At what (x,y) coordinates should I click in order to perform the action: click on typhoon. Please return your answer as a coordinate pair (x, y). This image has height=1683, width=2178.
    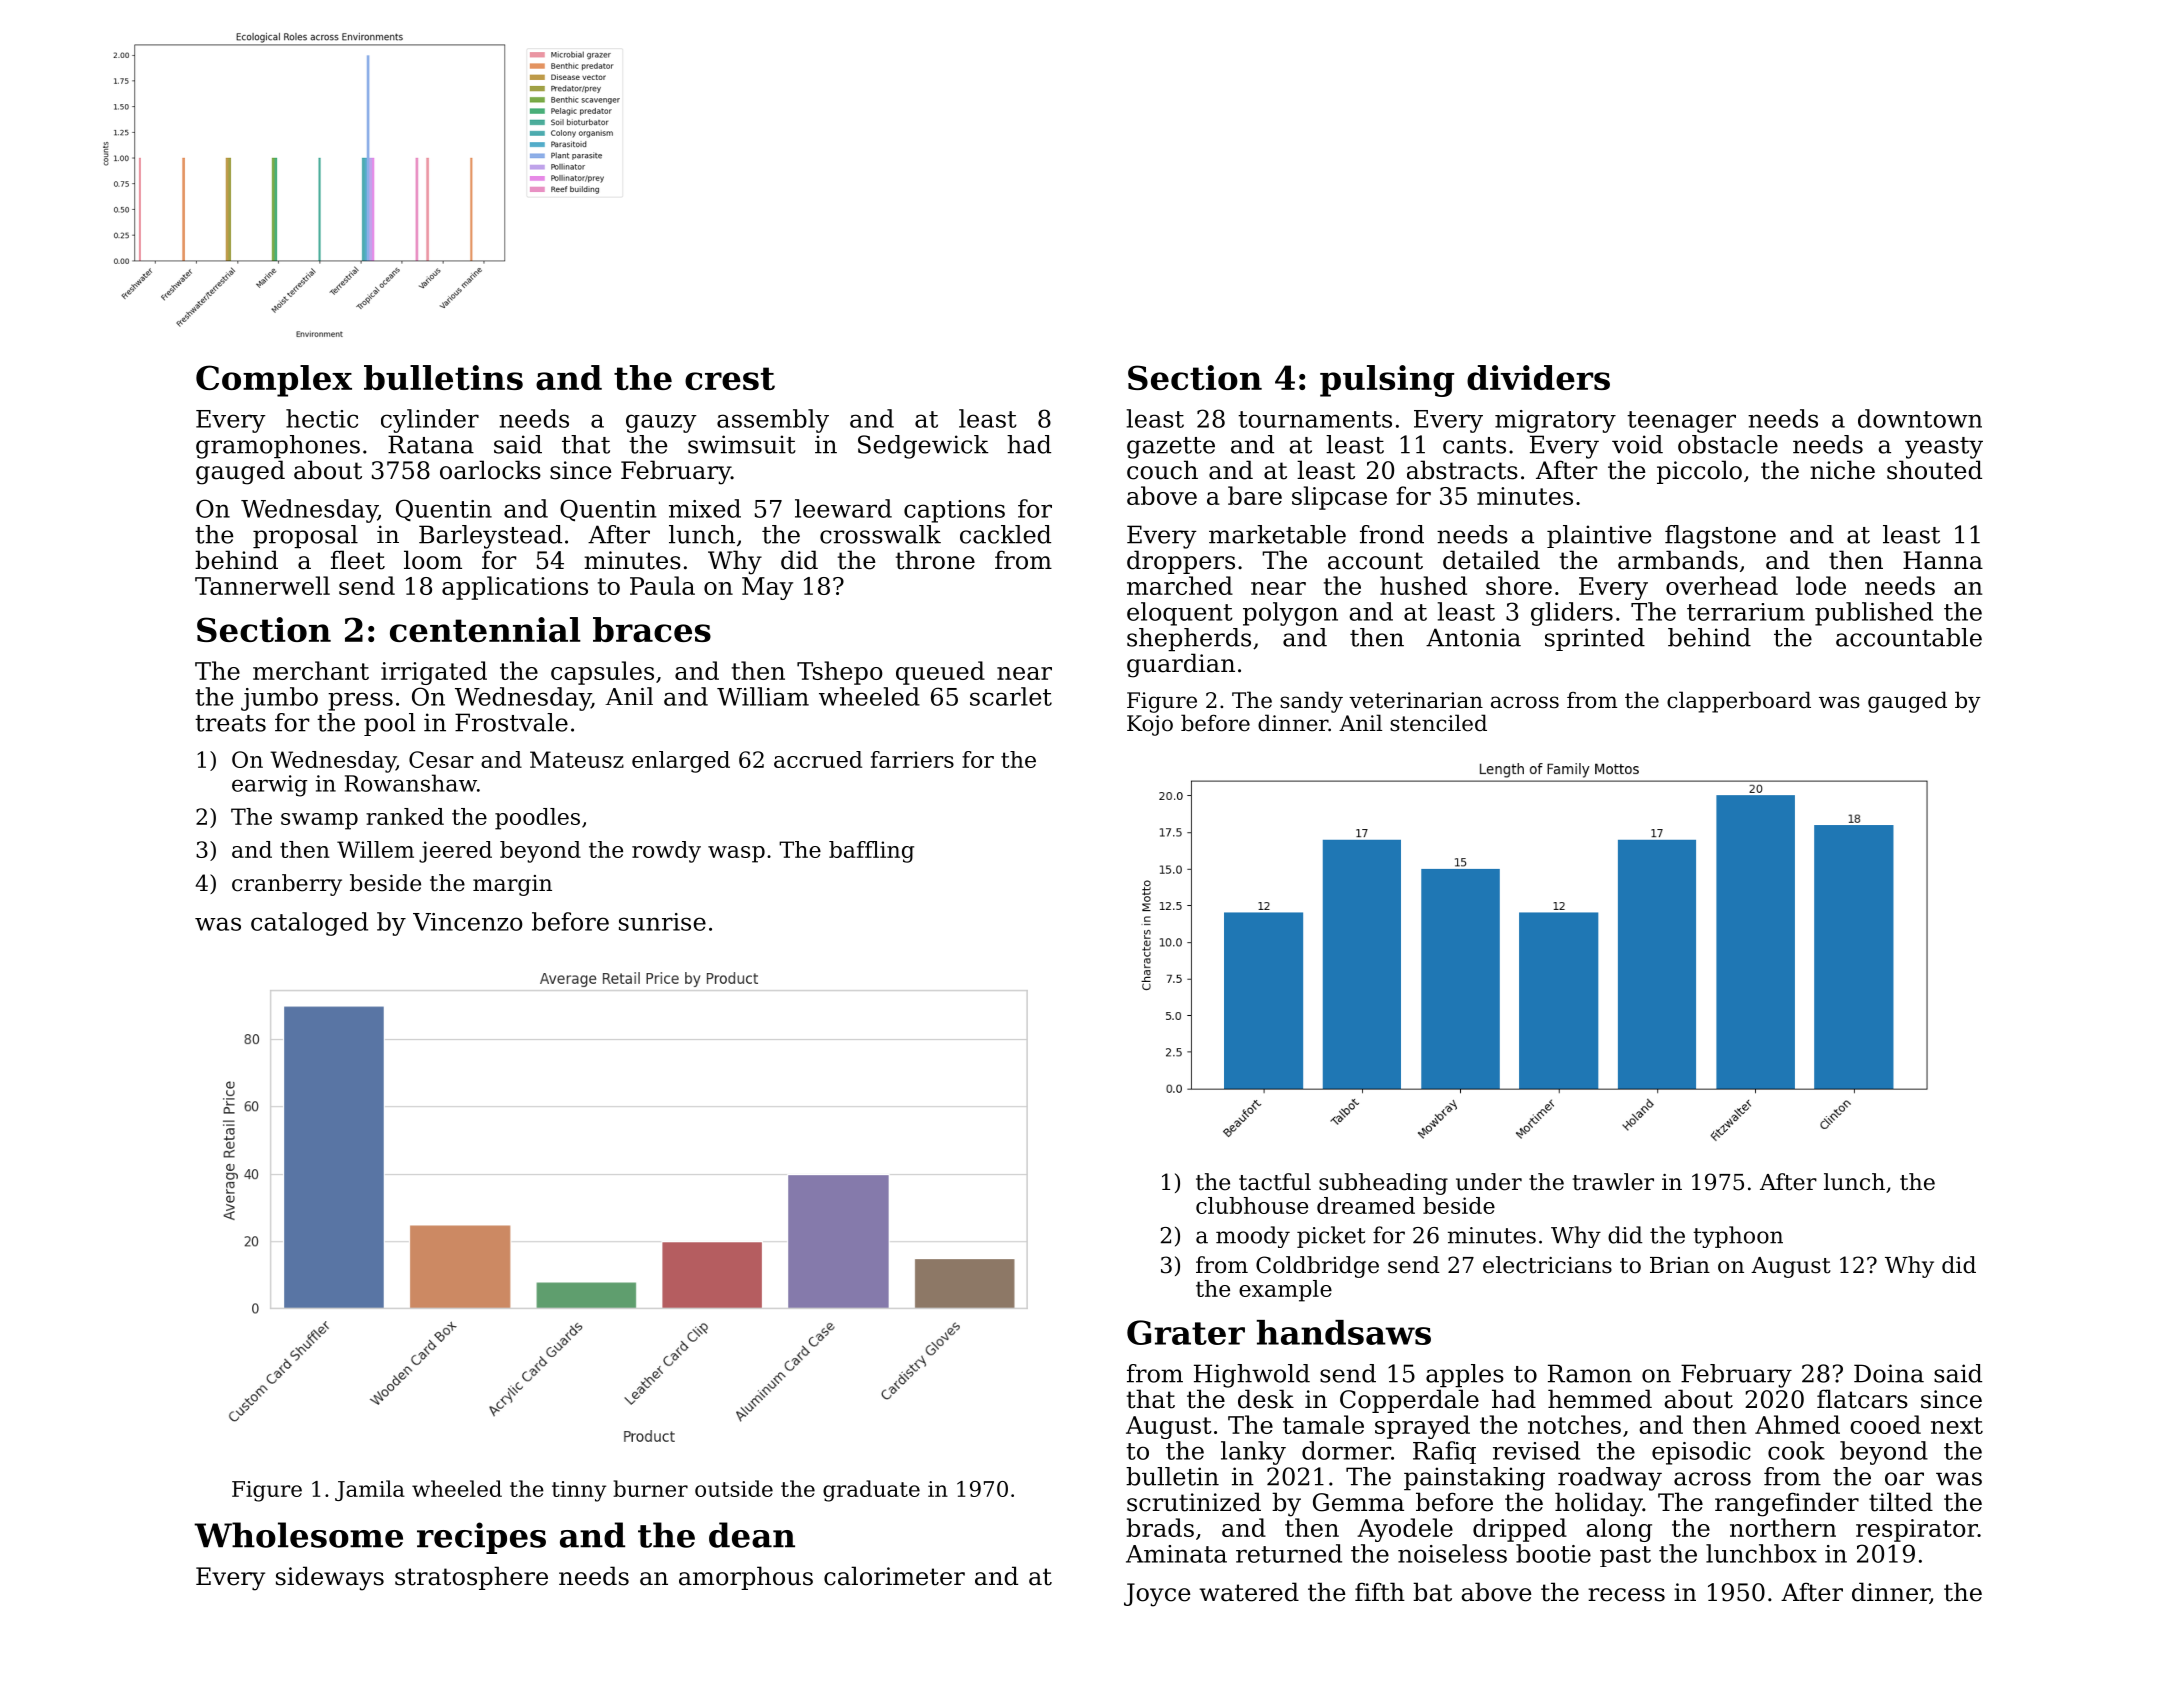
    Looking at the image, I should click on (1738, 1237).
